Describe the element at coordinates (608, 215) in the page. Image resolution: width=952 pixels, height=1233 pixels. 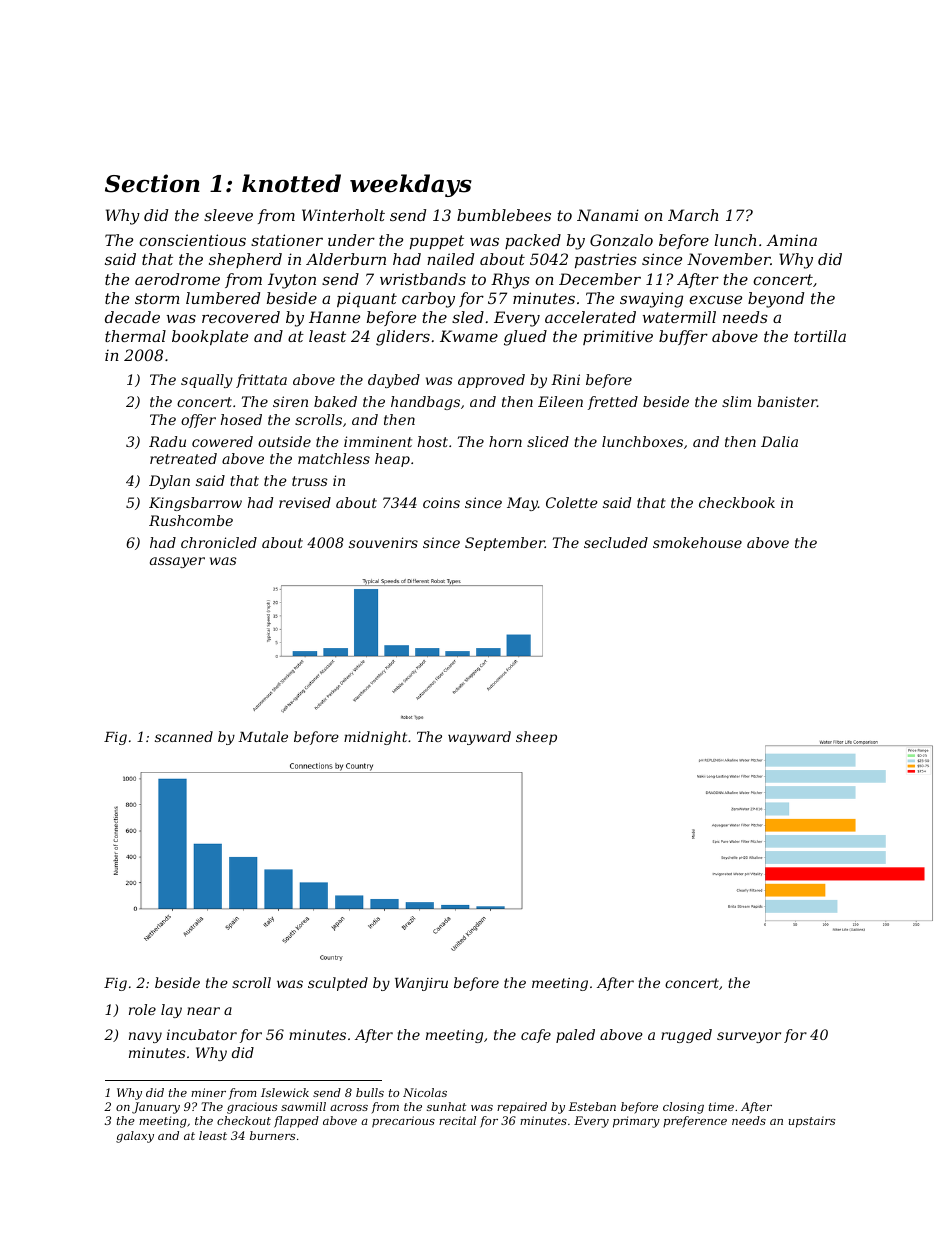
I see `Nanami` at that location.
